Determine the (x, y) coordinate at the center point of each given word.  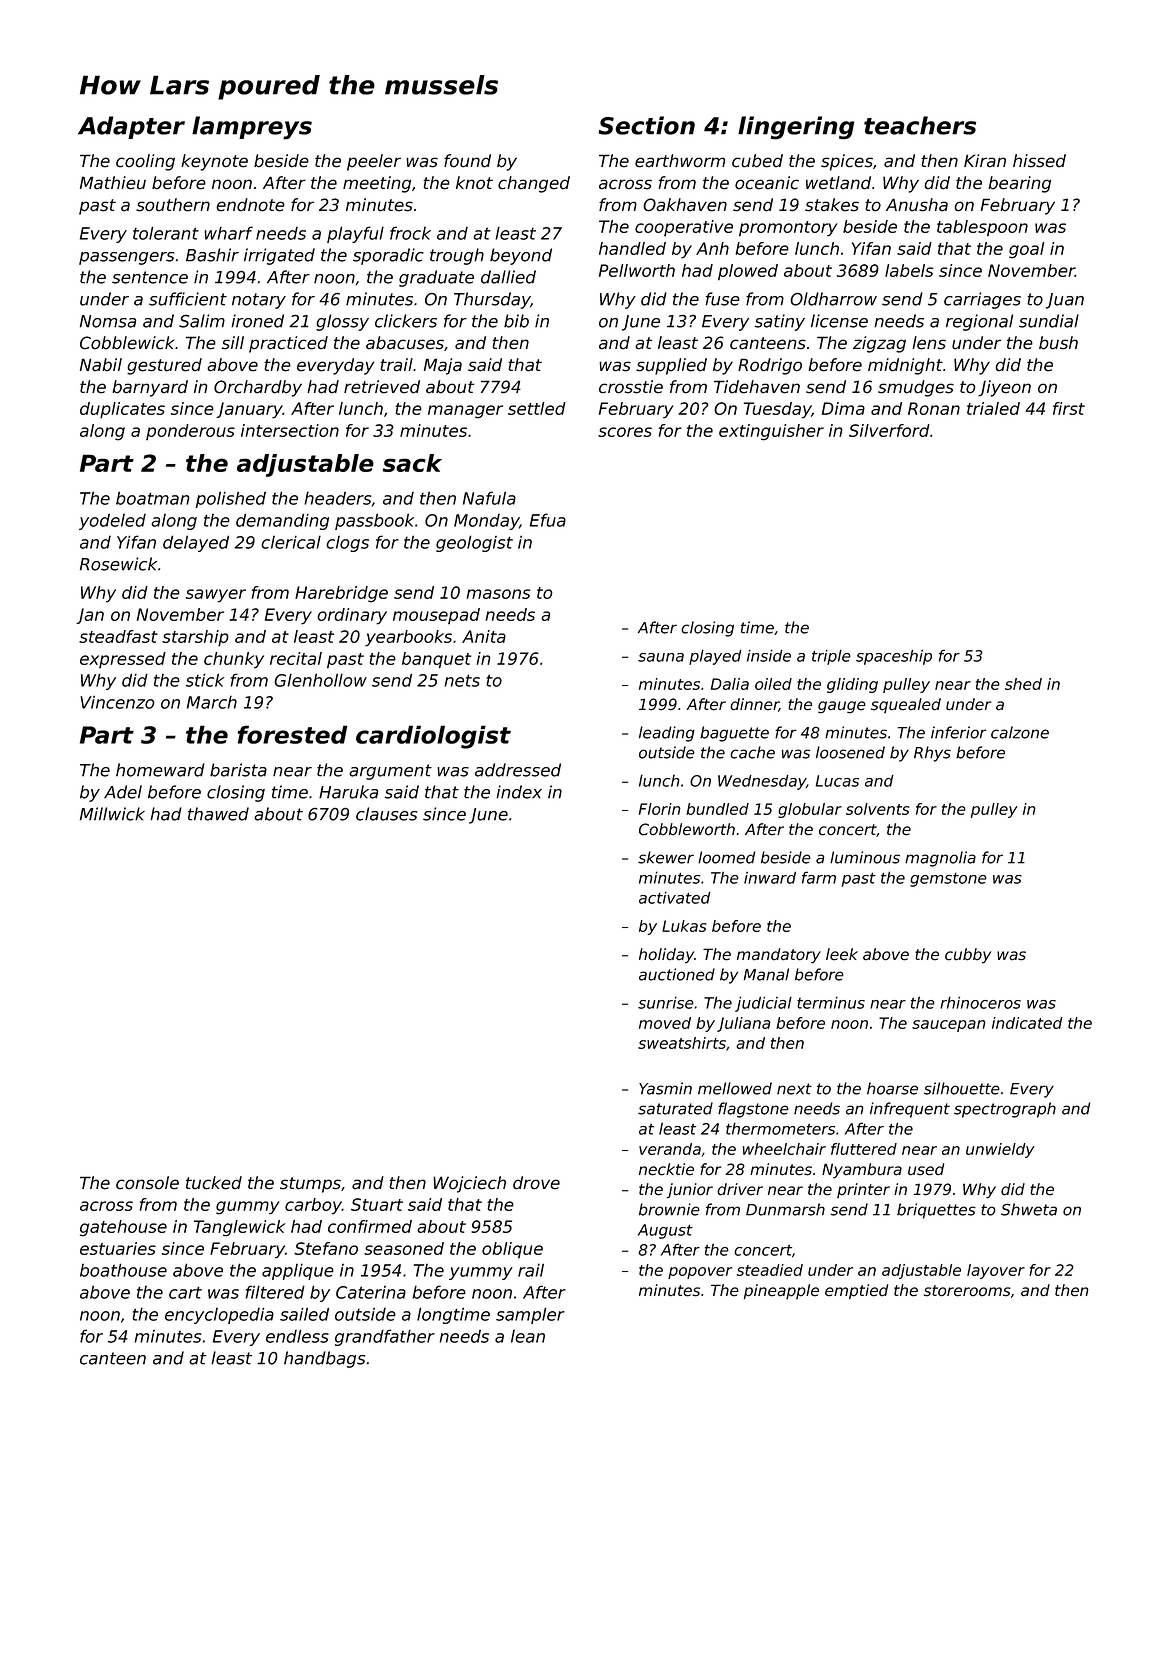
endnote (250, 205)
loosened (850, 752)
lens (929, 343)
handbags (324, 1359)
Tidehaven (757, 387)
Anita (484, 636)
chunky (234, 660)
